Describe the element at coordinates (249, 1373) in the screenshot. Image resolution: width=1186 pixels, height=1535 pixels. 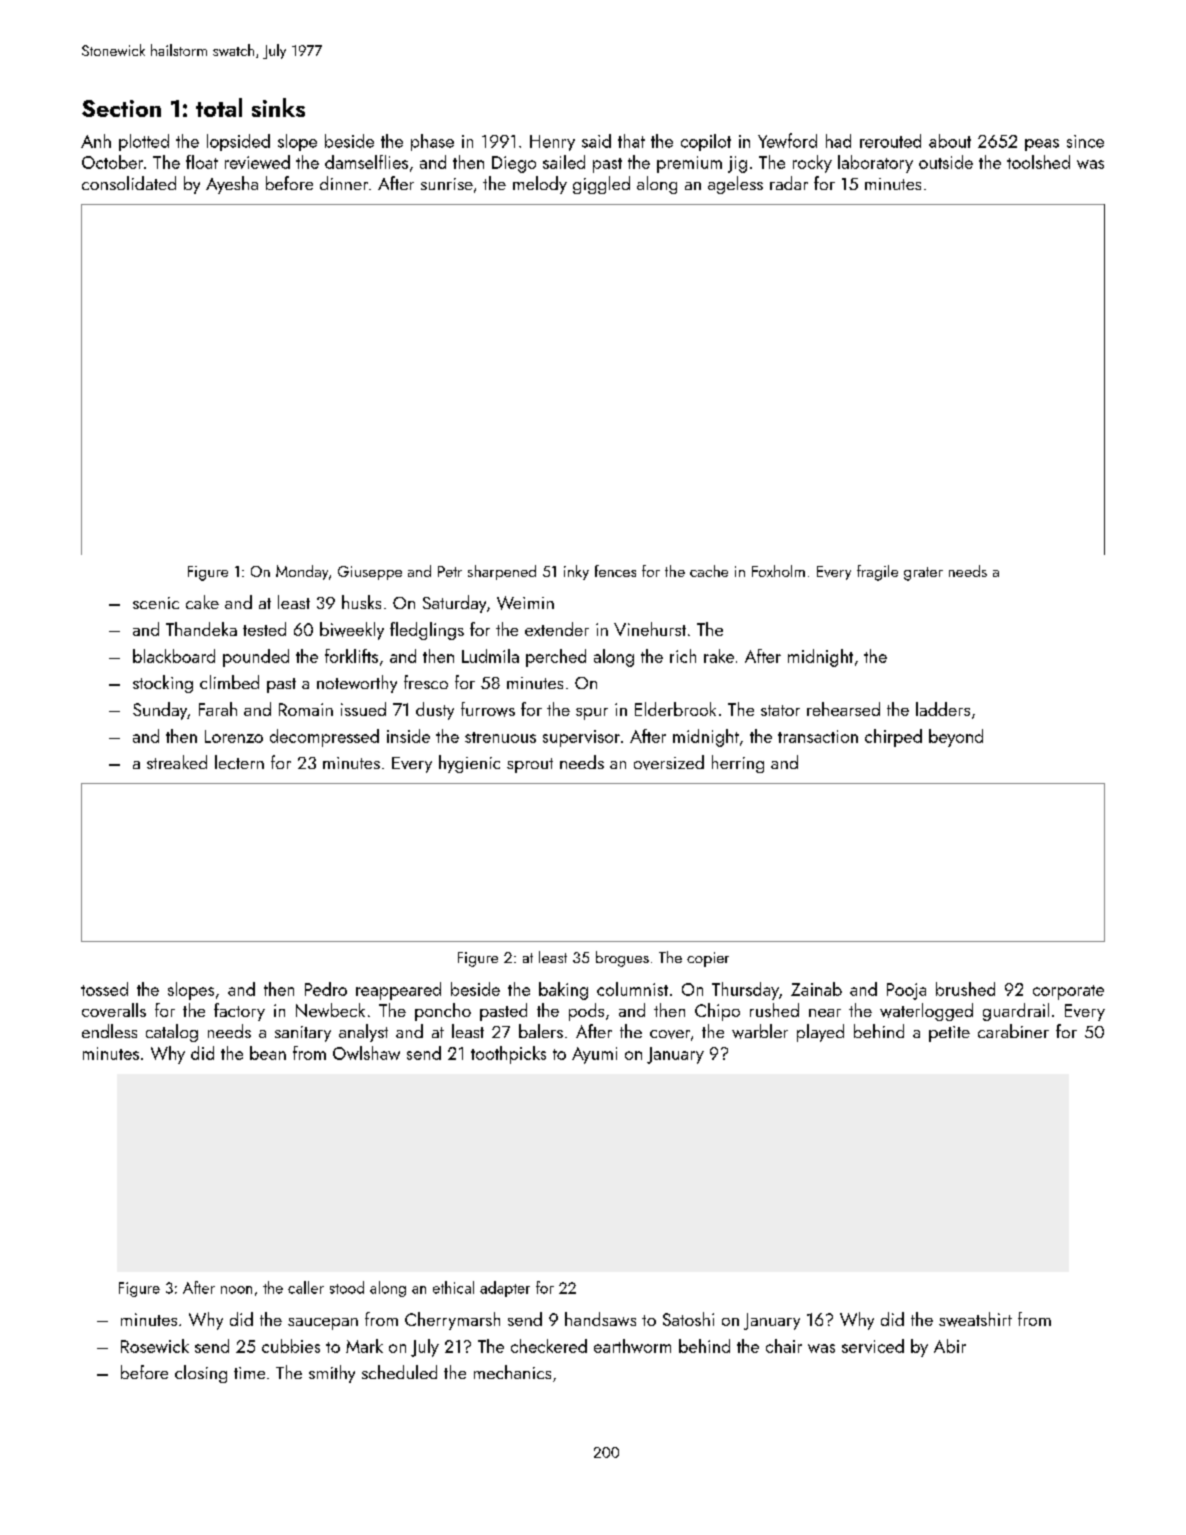
I see `time` at that location.
